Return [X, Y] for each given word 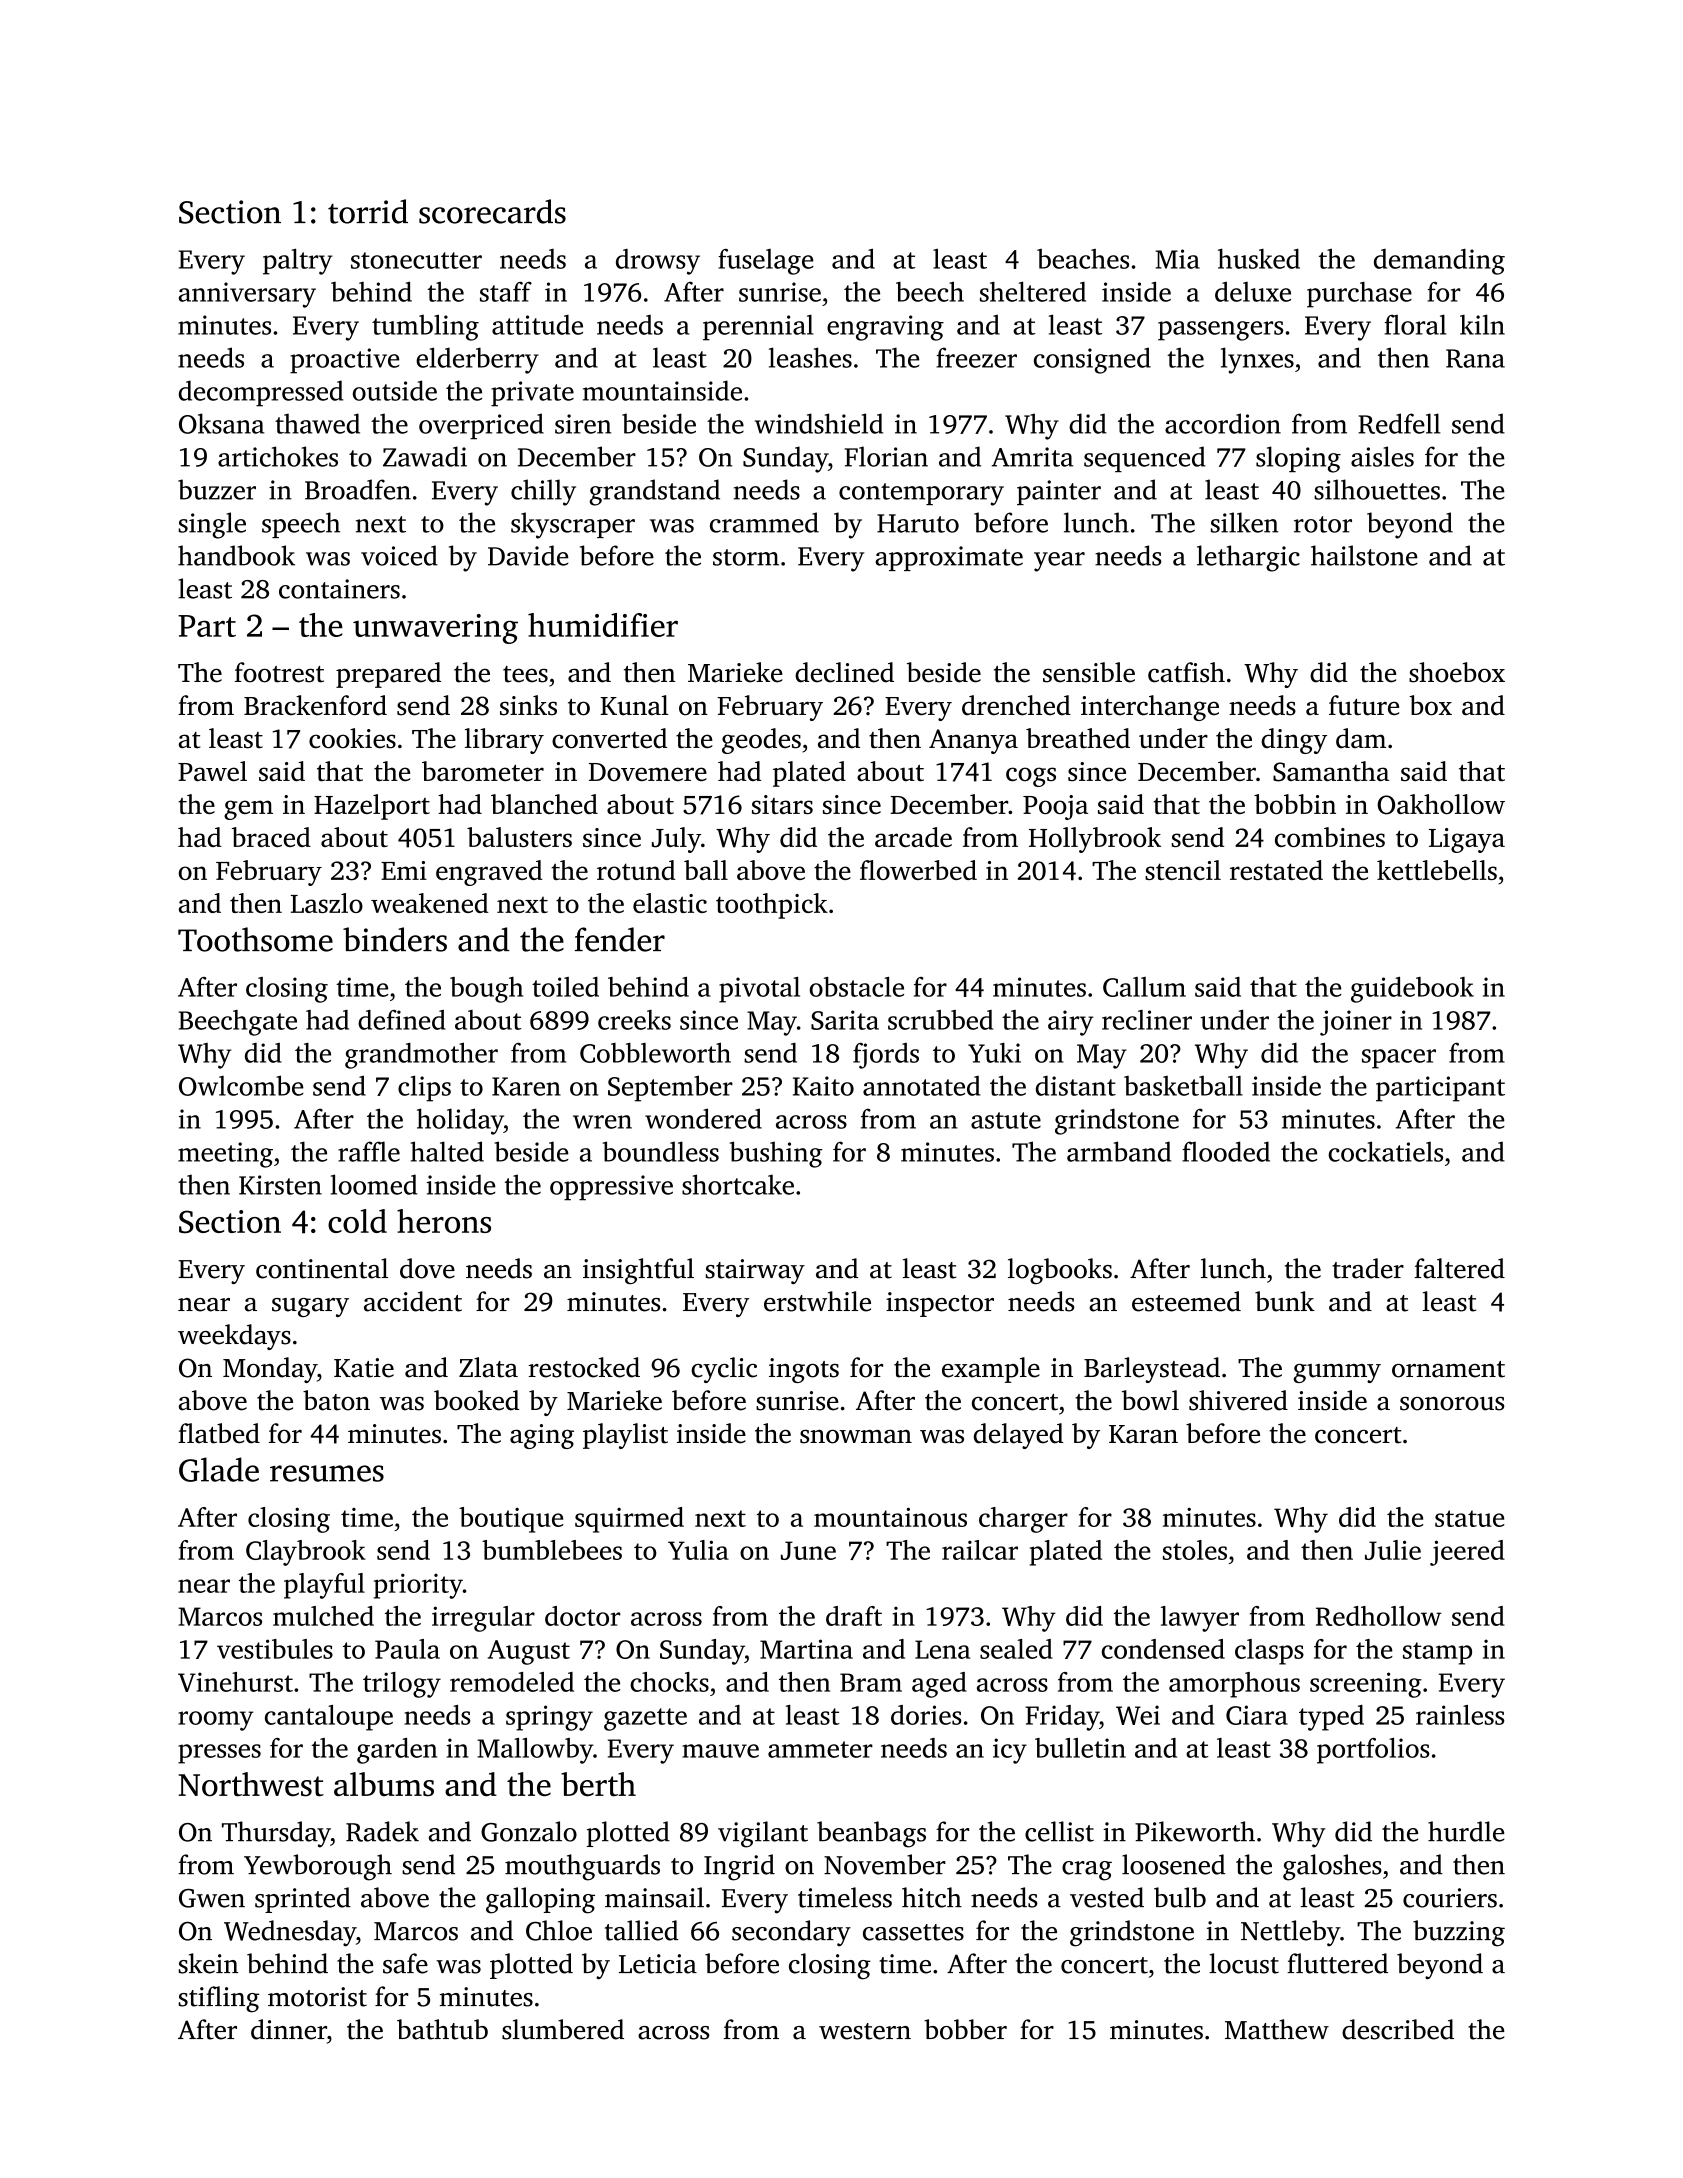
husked [1259, 259]
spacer [1399, 1059]
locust [1244, 1963]
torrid [368, 211]
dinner [289, 2029]
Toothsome [255, 939]
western [865, 2031]
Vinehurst [235, 1682]
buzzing [1459, 1933]
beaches [1083, 259]
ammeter [820, 1749]
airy [1070, 1023]
